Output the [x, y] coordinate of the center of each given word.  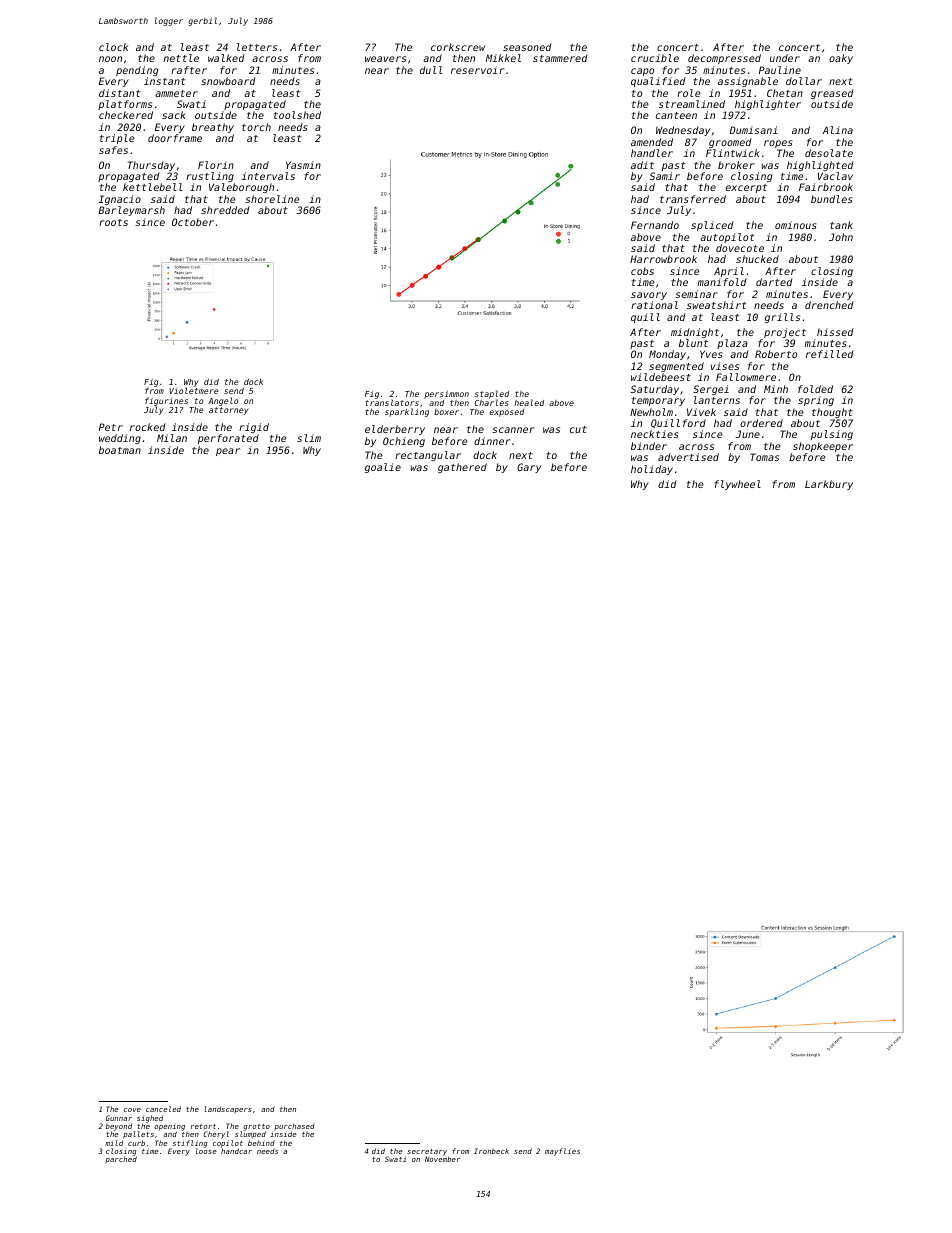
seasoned [527, 47]
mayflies [562, 1152]
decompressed [724, 59]
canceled [163, 1109]
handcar [236, 1151]
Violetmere [193, 391]
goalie [383, 468]
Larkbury [829, 485]
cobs [642, 271]
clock [113, 47]
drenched [829, 305]
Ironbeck [491, 1151]
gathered [462, 468]
